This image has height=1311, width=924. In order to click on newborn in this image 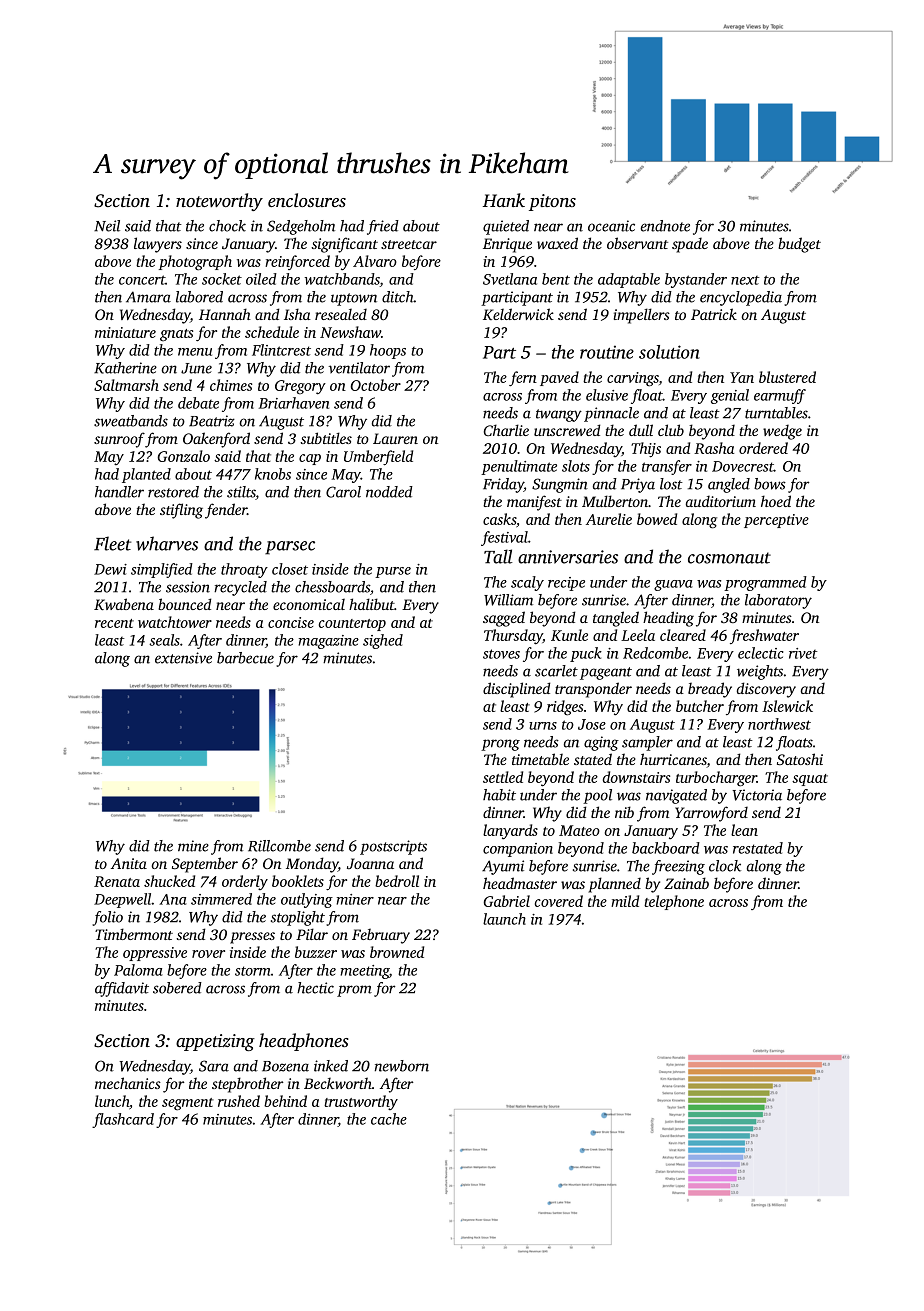, I will do `click(402, 1066)`.
